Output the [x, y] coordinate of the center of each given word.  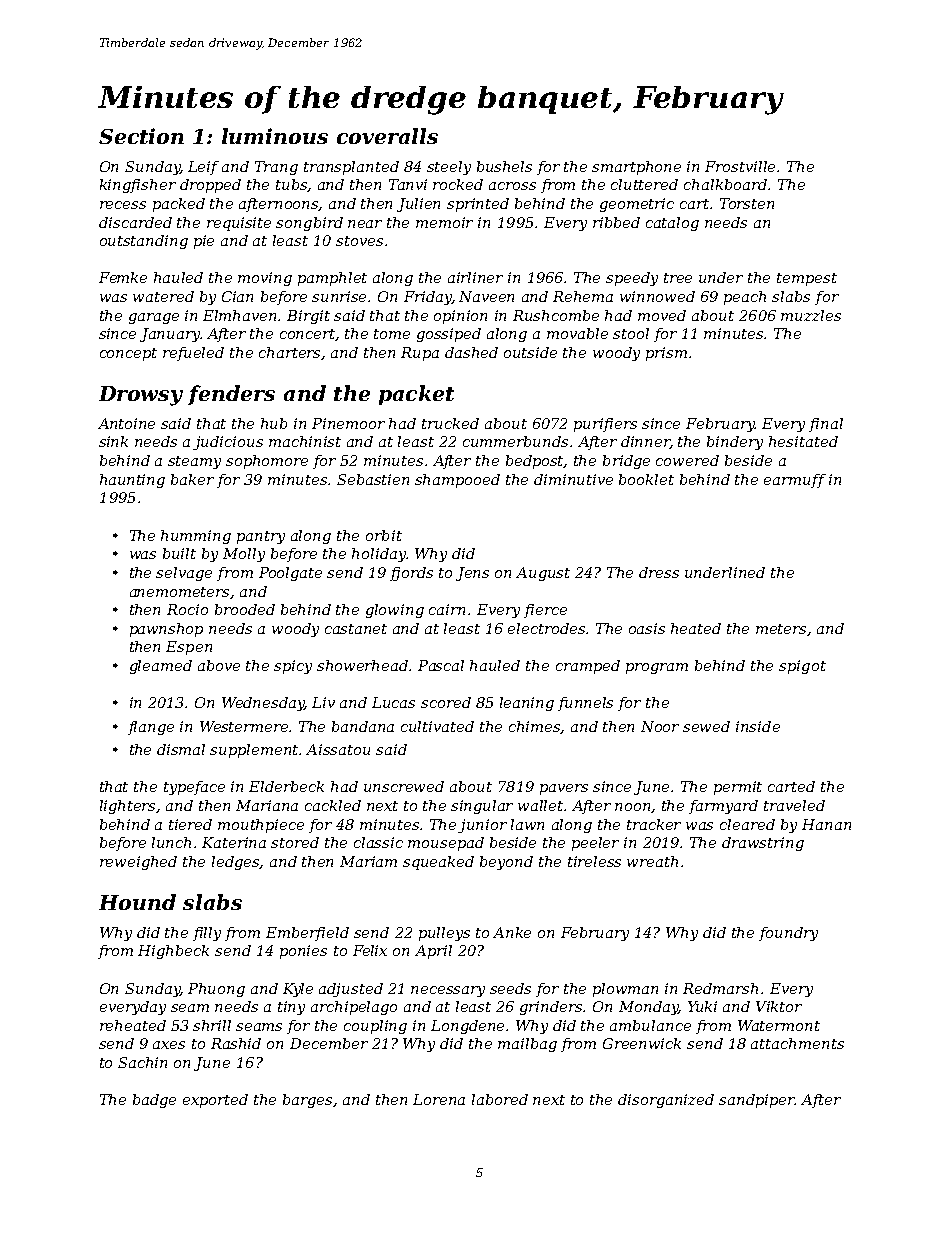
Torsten [747, 203]
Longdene [467, 1027]
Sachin [142, 1062]
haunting [132, 481]
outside [530, 352]
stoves [359, 241]
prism [666, 354]
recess [123, 205]
